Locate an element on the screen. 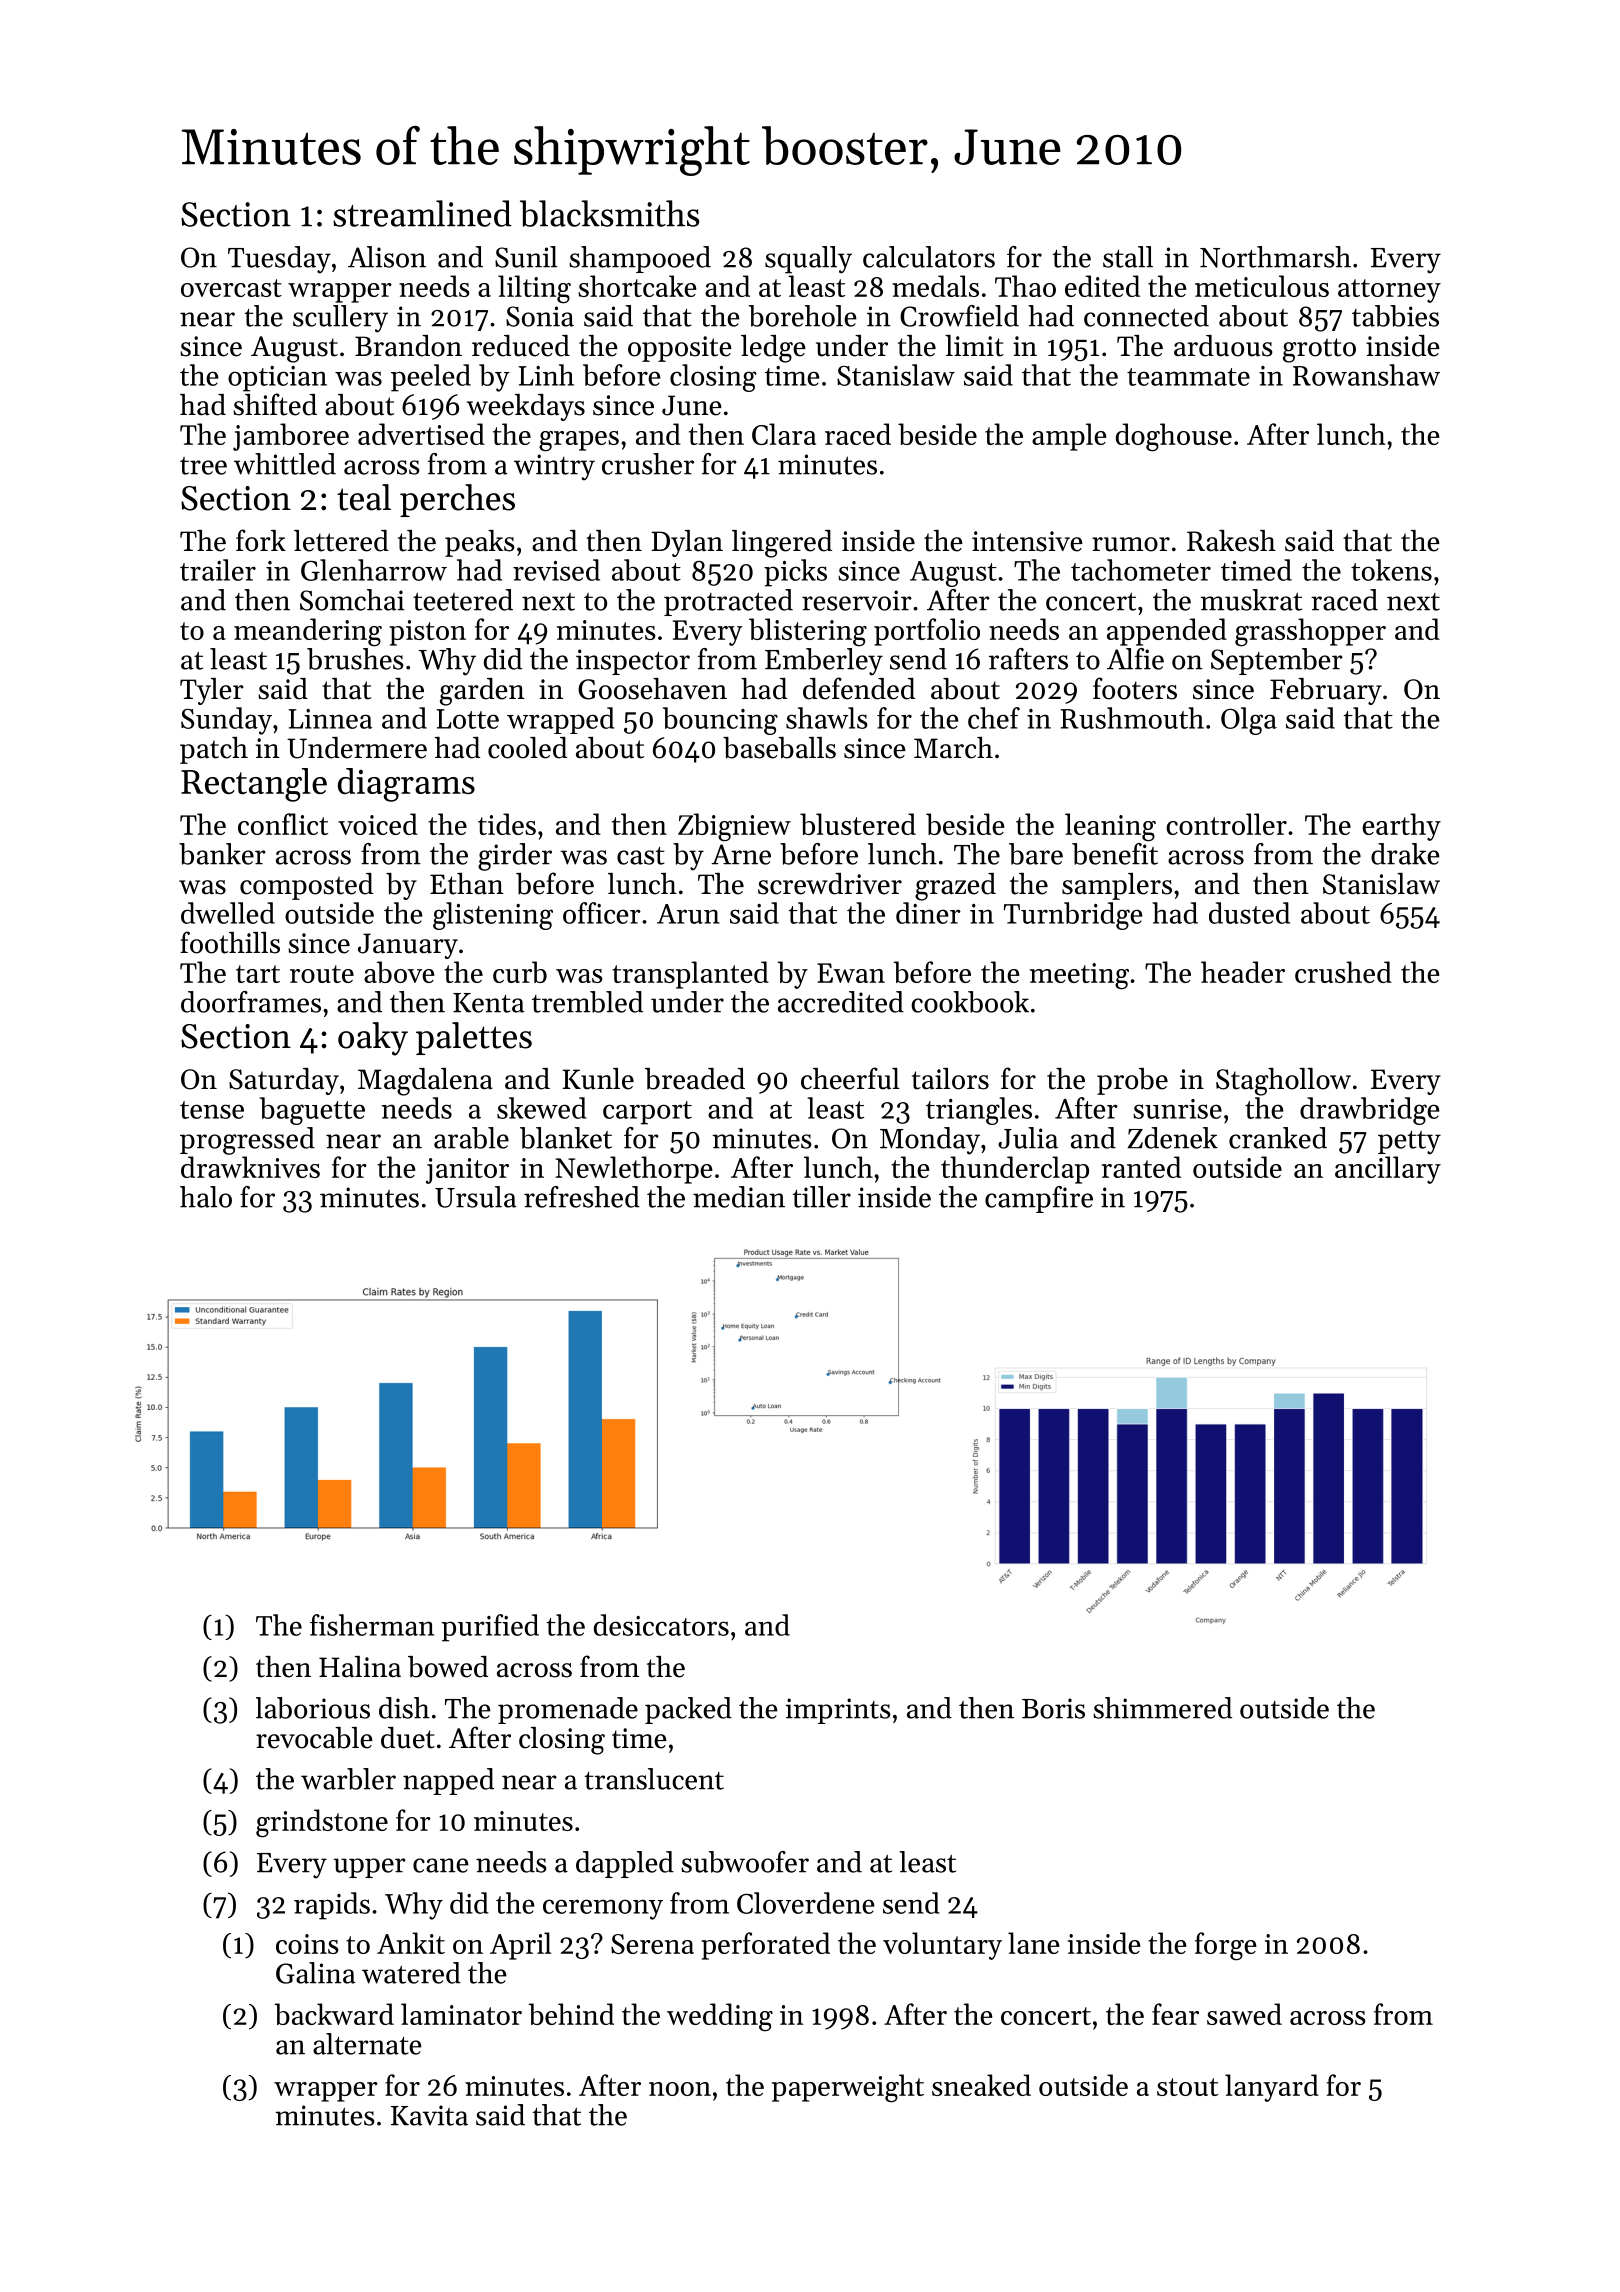  Clara is located at coordinates (784, 434).
